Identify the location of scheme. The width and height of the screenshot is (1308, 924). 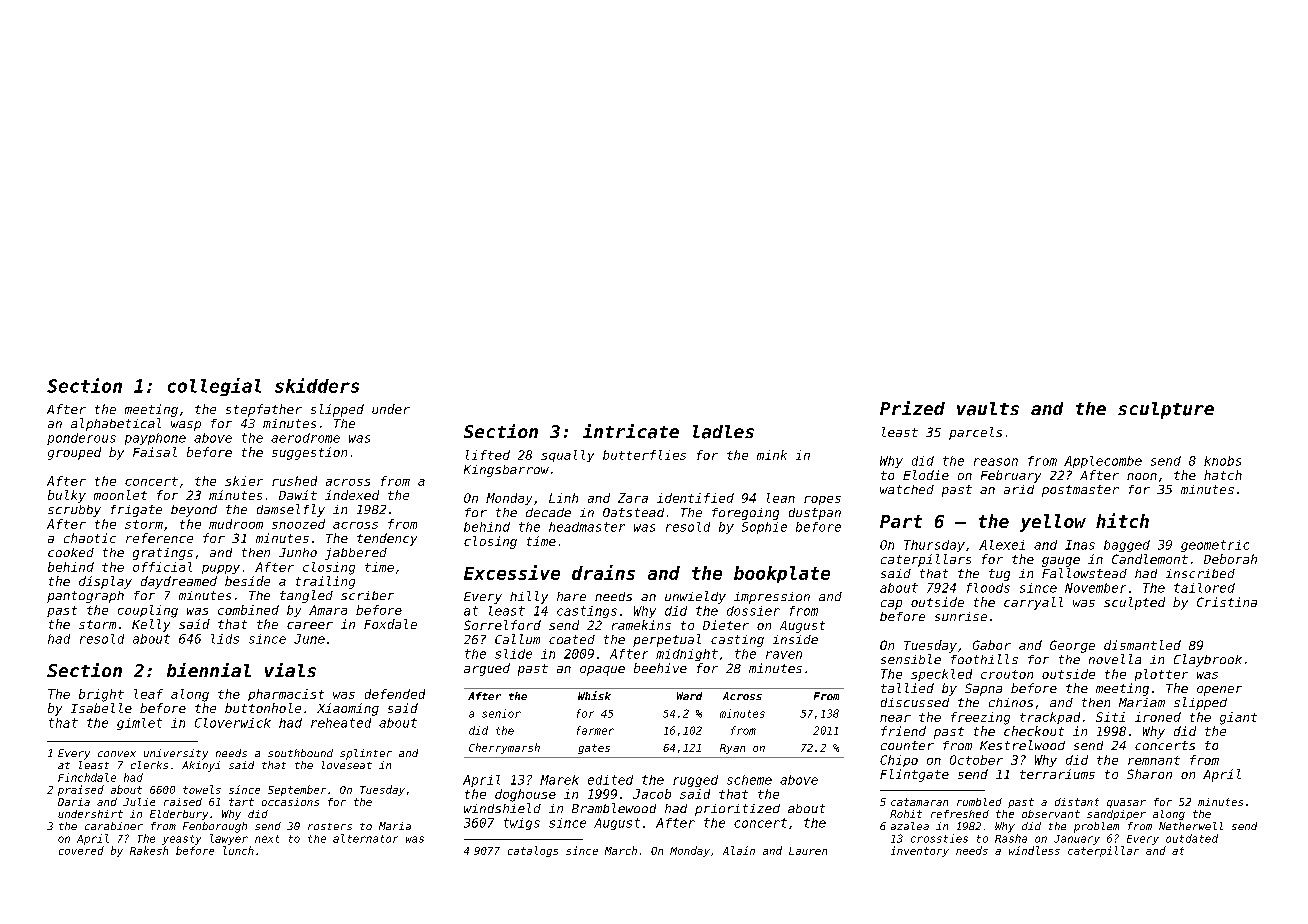
(749, 780).
